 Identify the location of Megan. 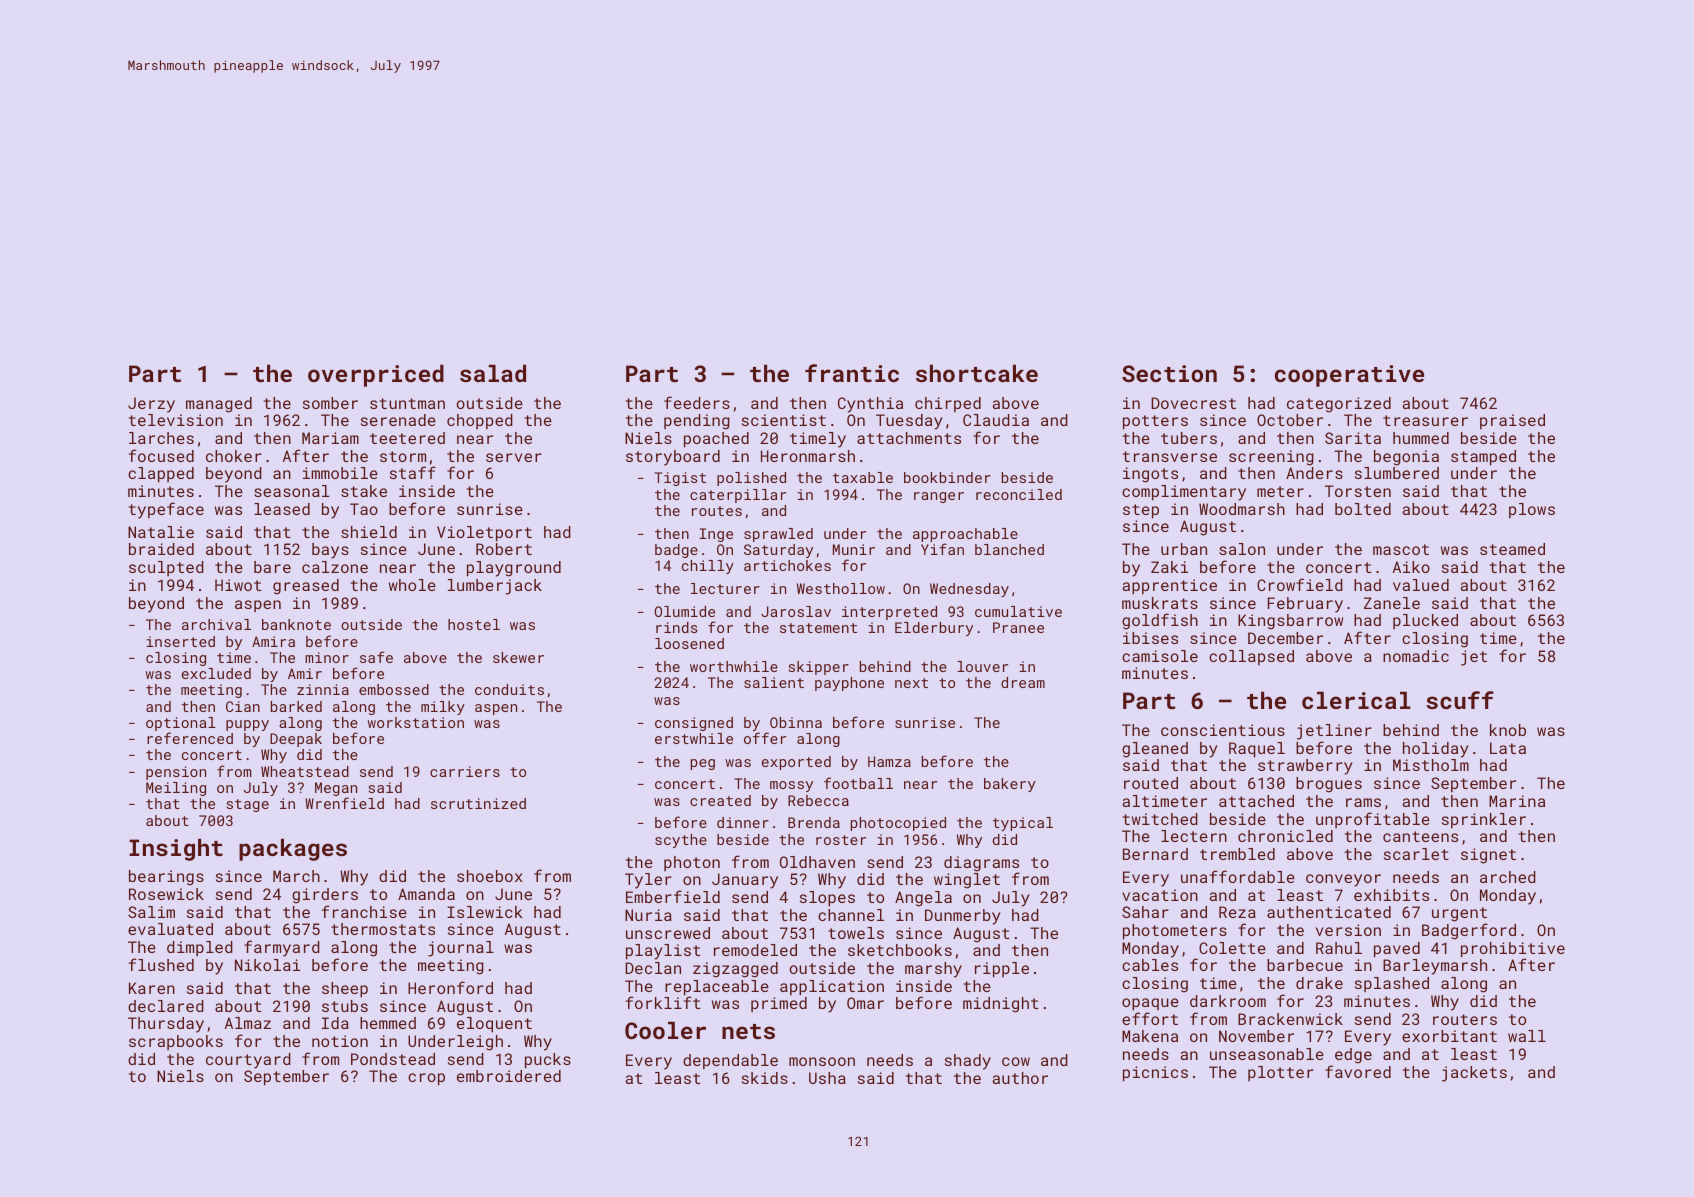
(336, 789).
